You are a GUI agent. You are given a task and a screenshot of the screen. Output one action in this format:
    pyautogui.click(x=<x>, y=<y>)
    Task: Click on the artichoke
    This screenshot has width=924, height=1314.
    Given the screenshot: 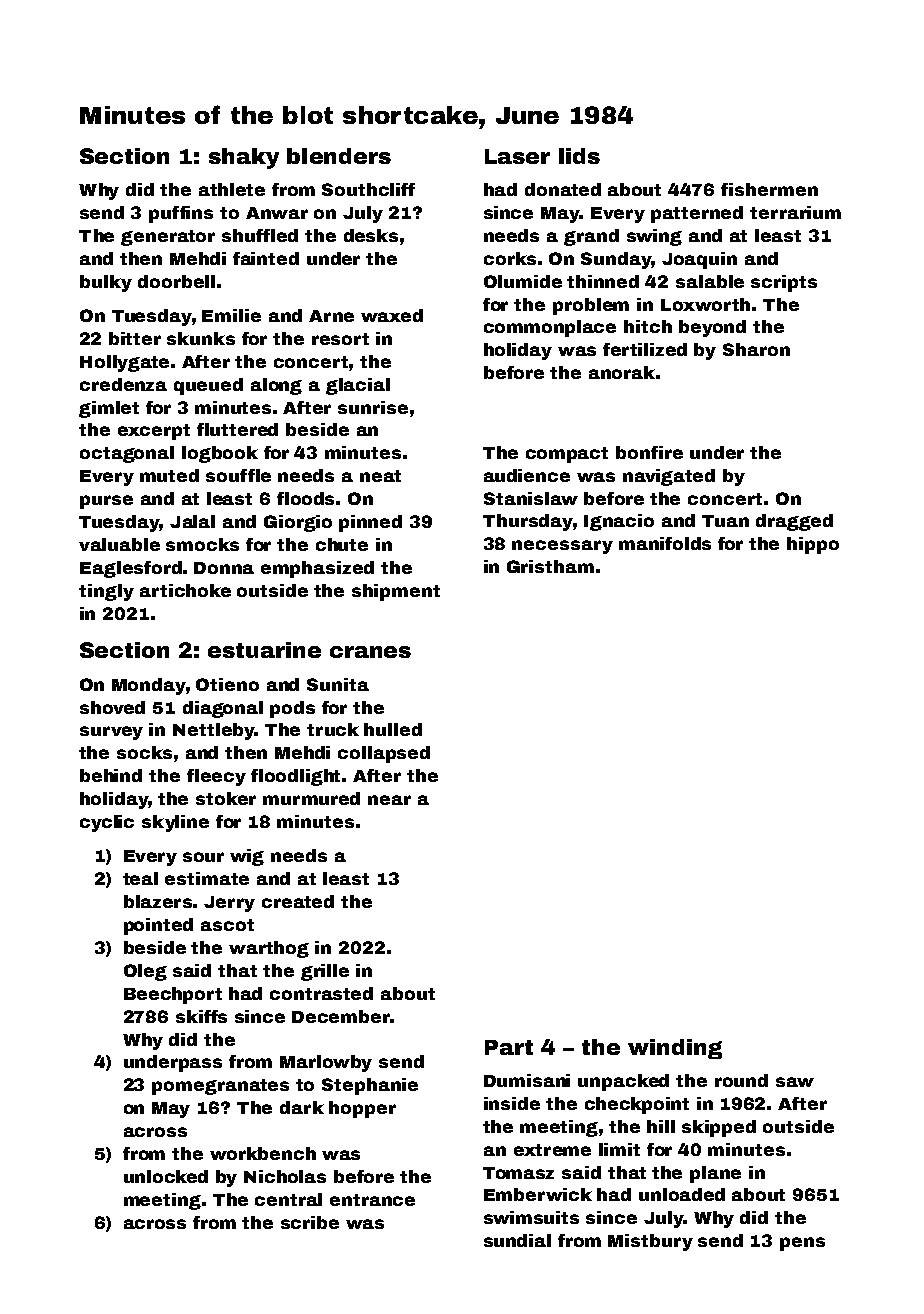 What is the action you would take?
    pyautogui.click(x=185, y=590)
